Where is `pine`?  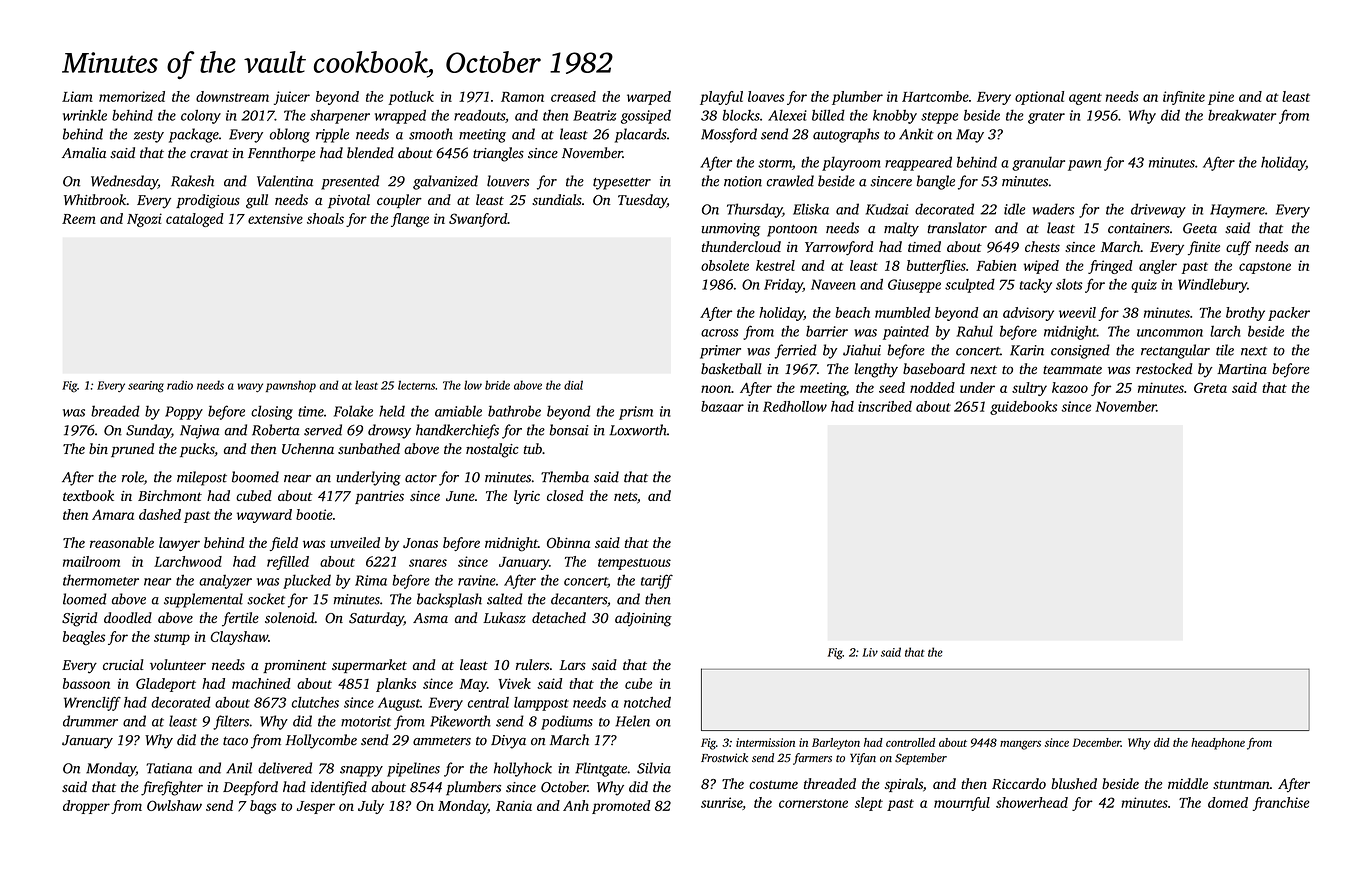
pine is located at coordinates (1221, 98).
